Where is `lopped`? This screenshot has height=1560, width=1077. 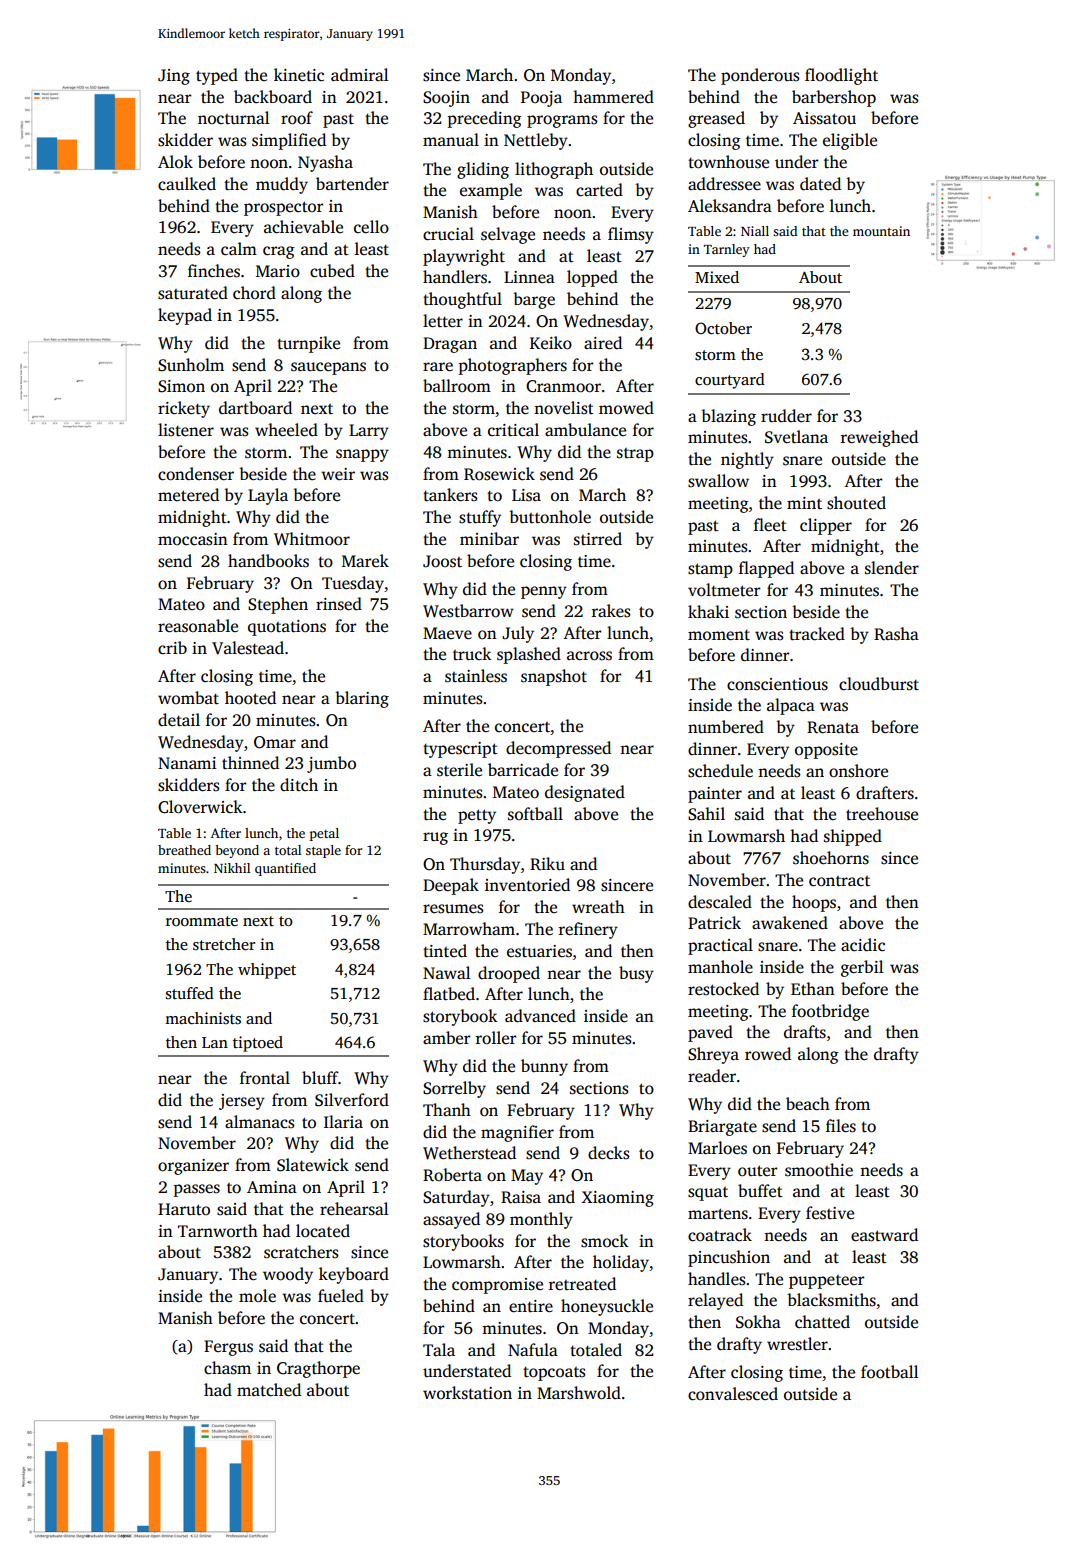
lopped is located at coordinates (592, 278).
